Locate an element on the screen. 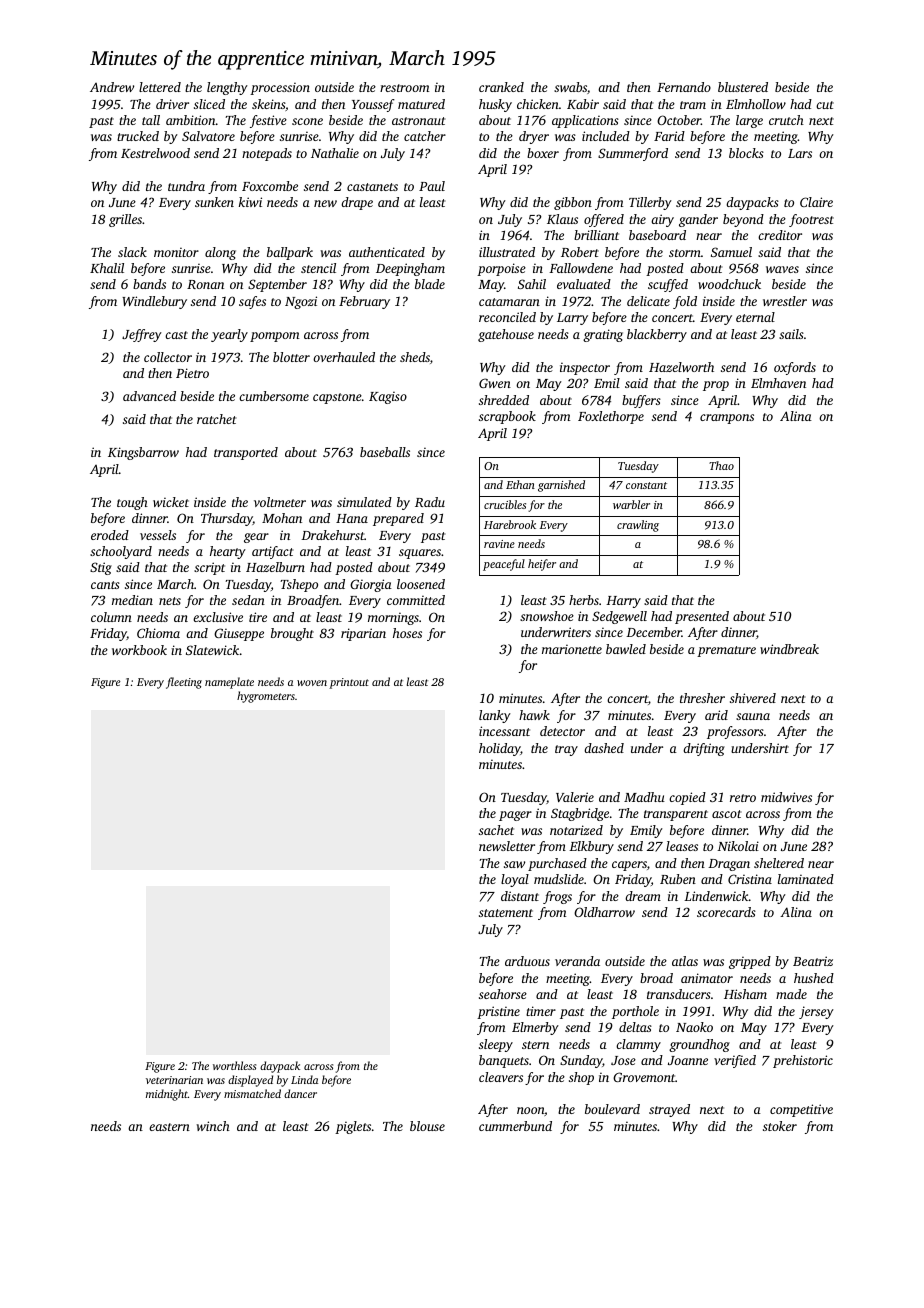 The height and width of the screenshot is (1308, 924). worthless is located at coordinates (234, 1065).
